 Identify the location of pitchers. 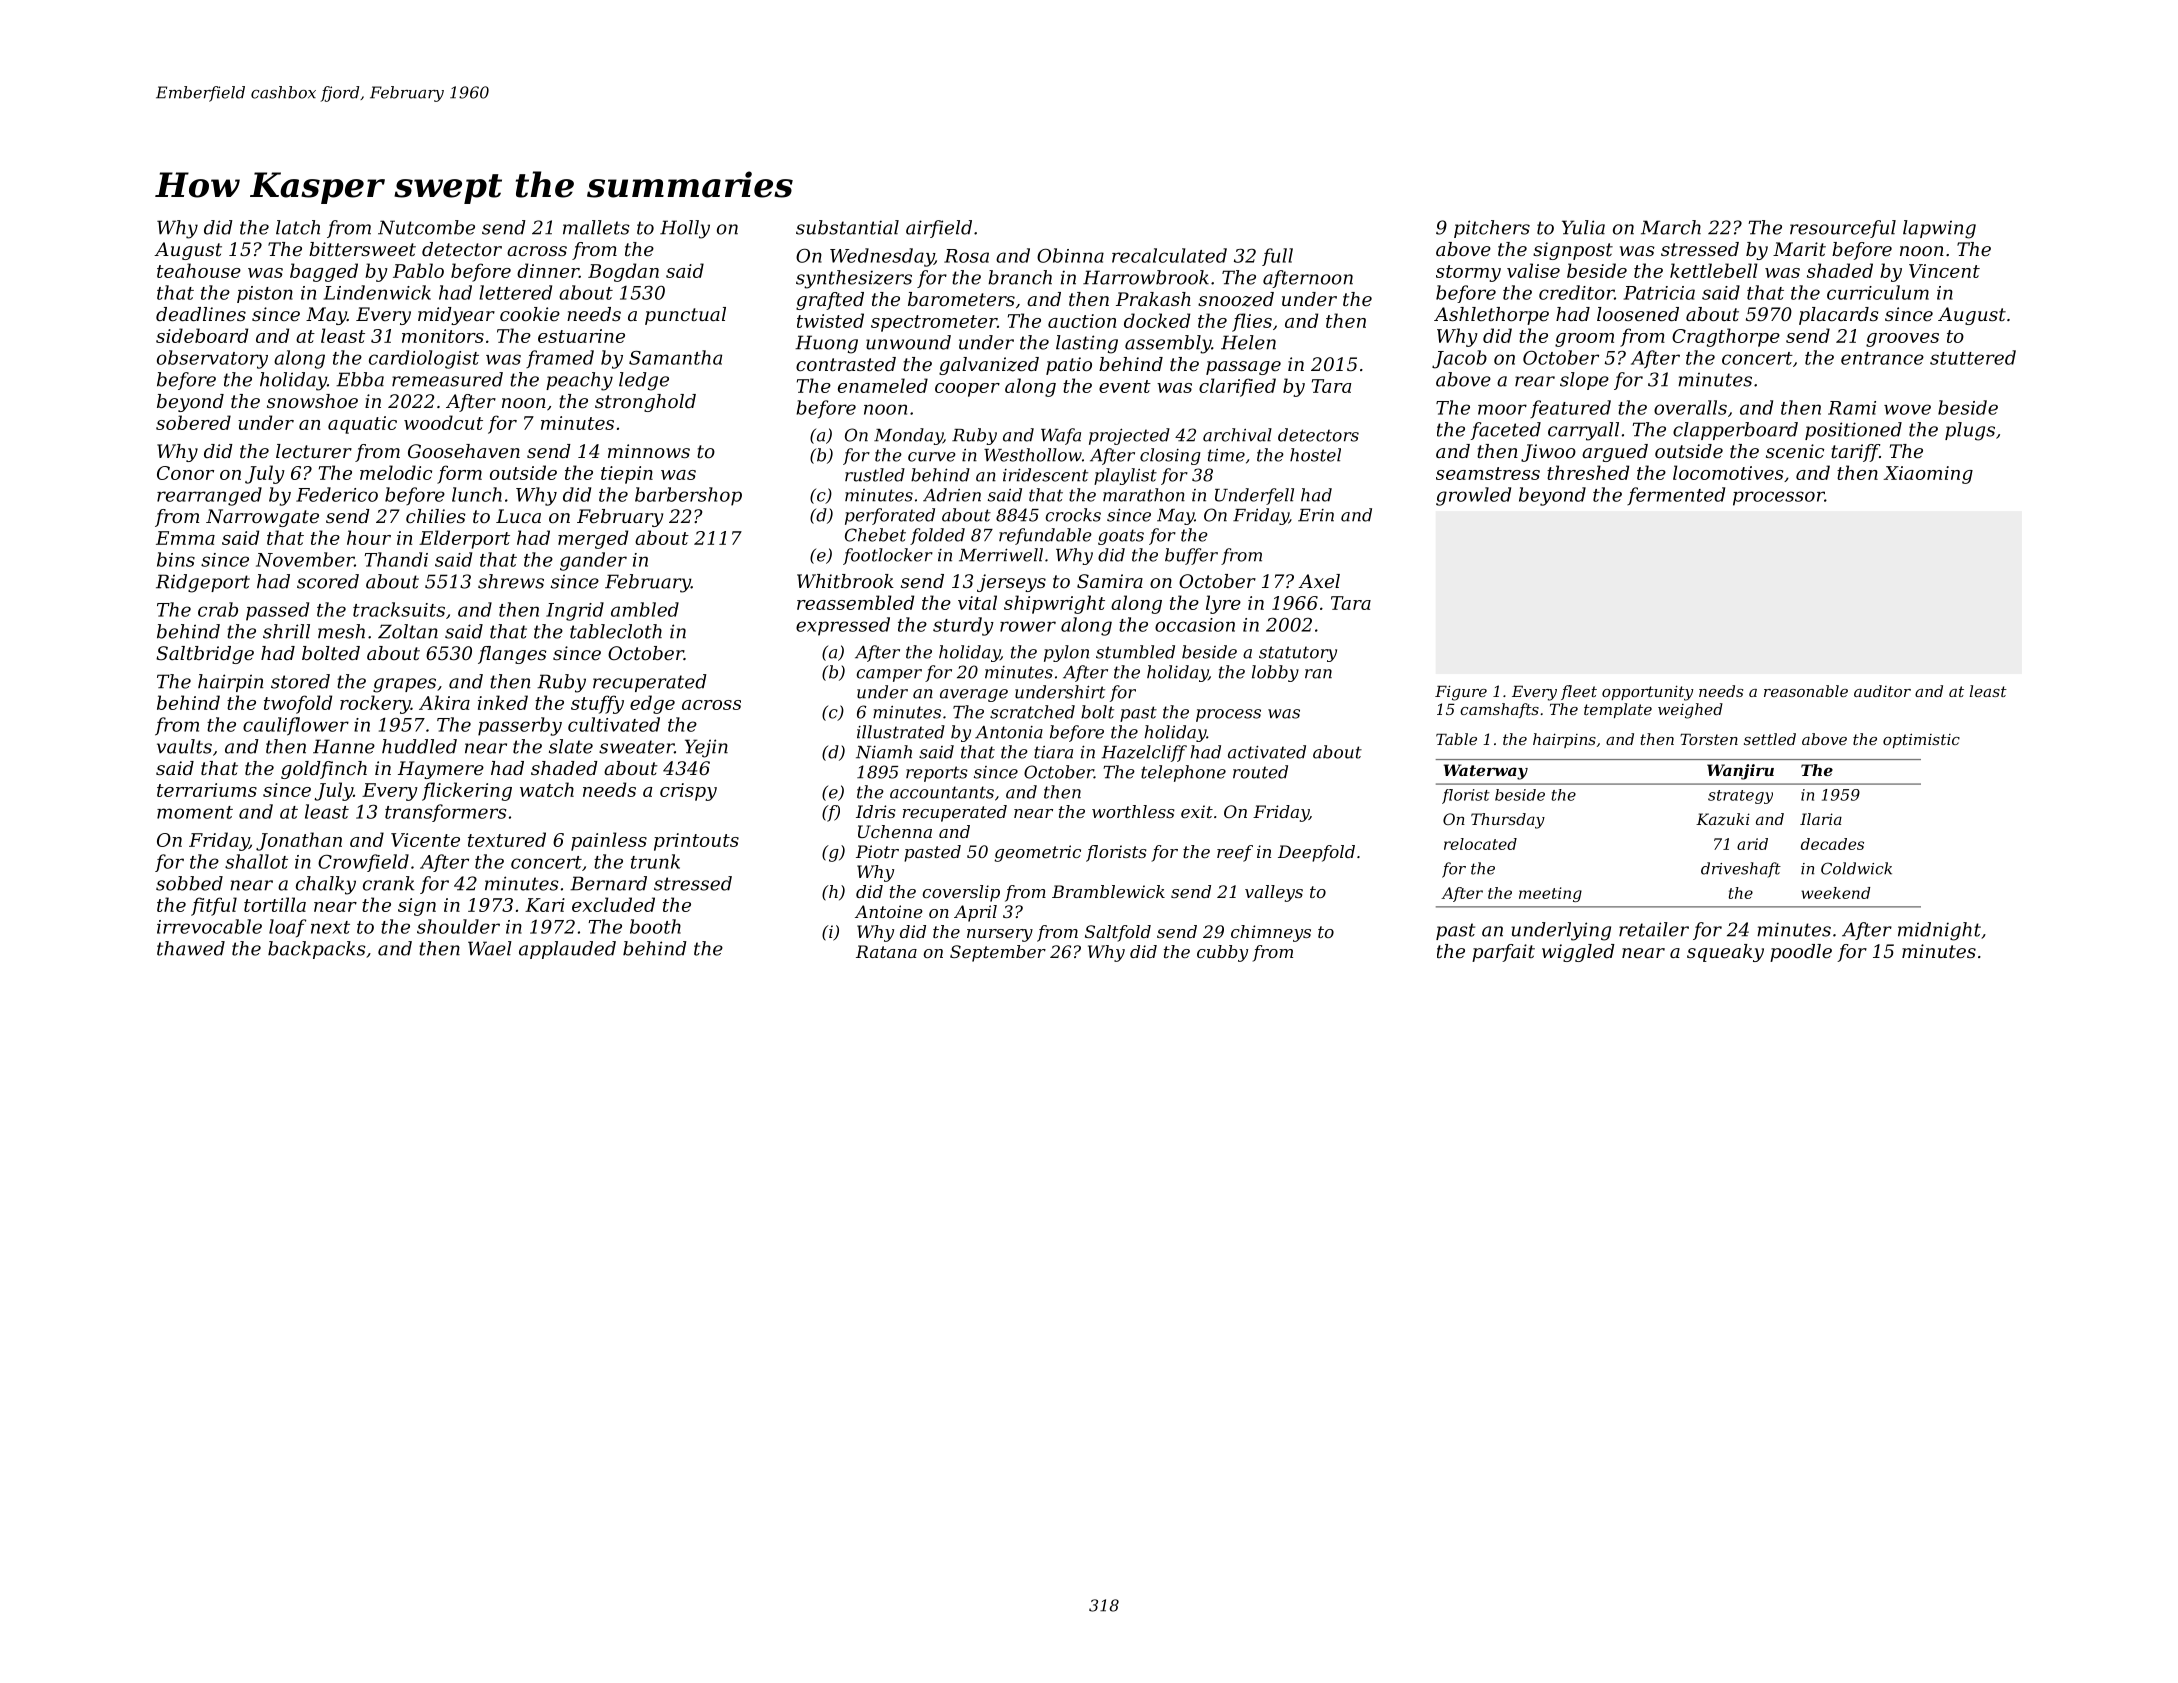
(1492, 229).
